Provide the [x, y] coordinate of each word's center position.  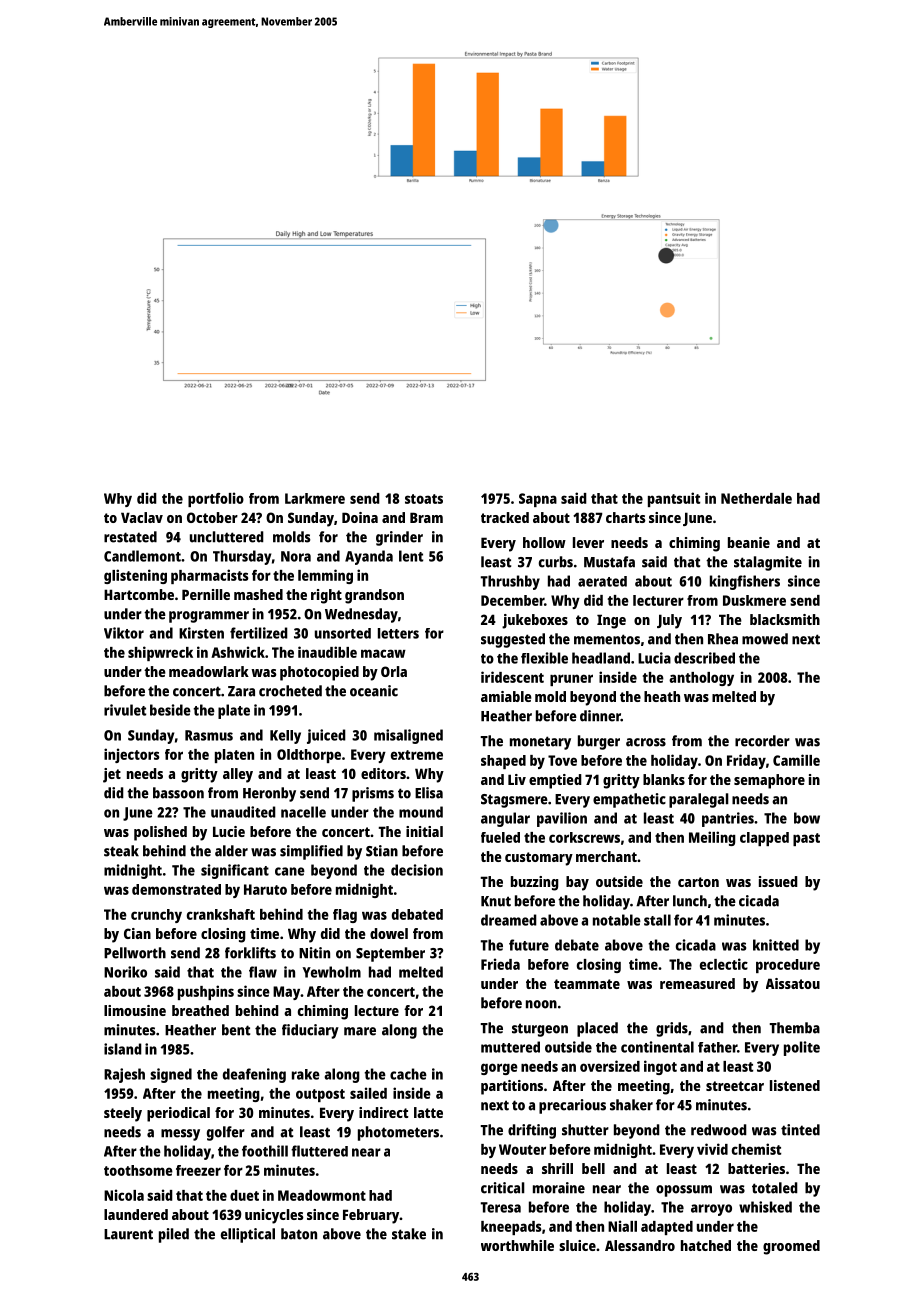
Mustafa [609, 562]
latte [428, 1112]
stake [409, 1234]
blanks [664, 779]
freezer [198, 1170]
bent [236, 1030]
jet [112, 775]
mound [421, 812]
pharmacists [209, 576]
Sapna [538, 500]
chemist [756, 1149]
